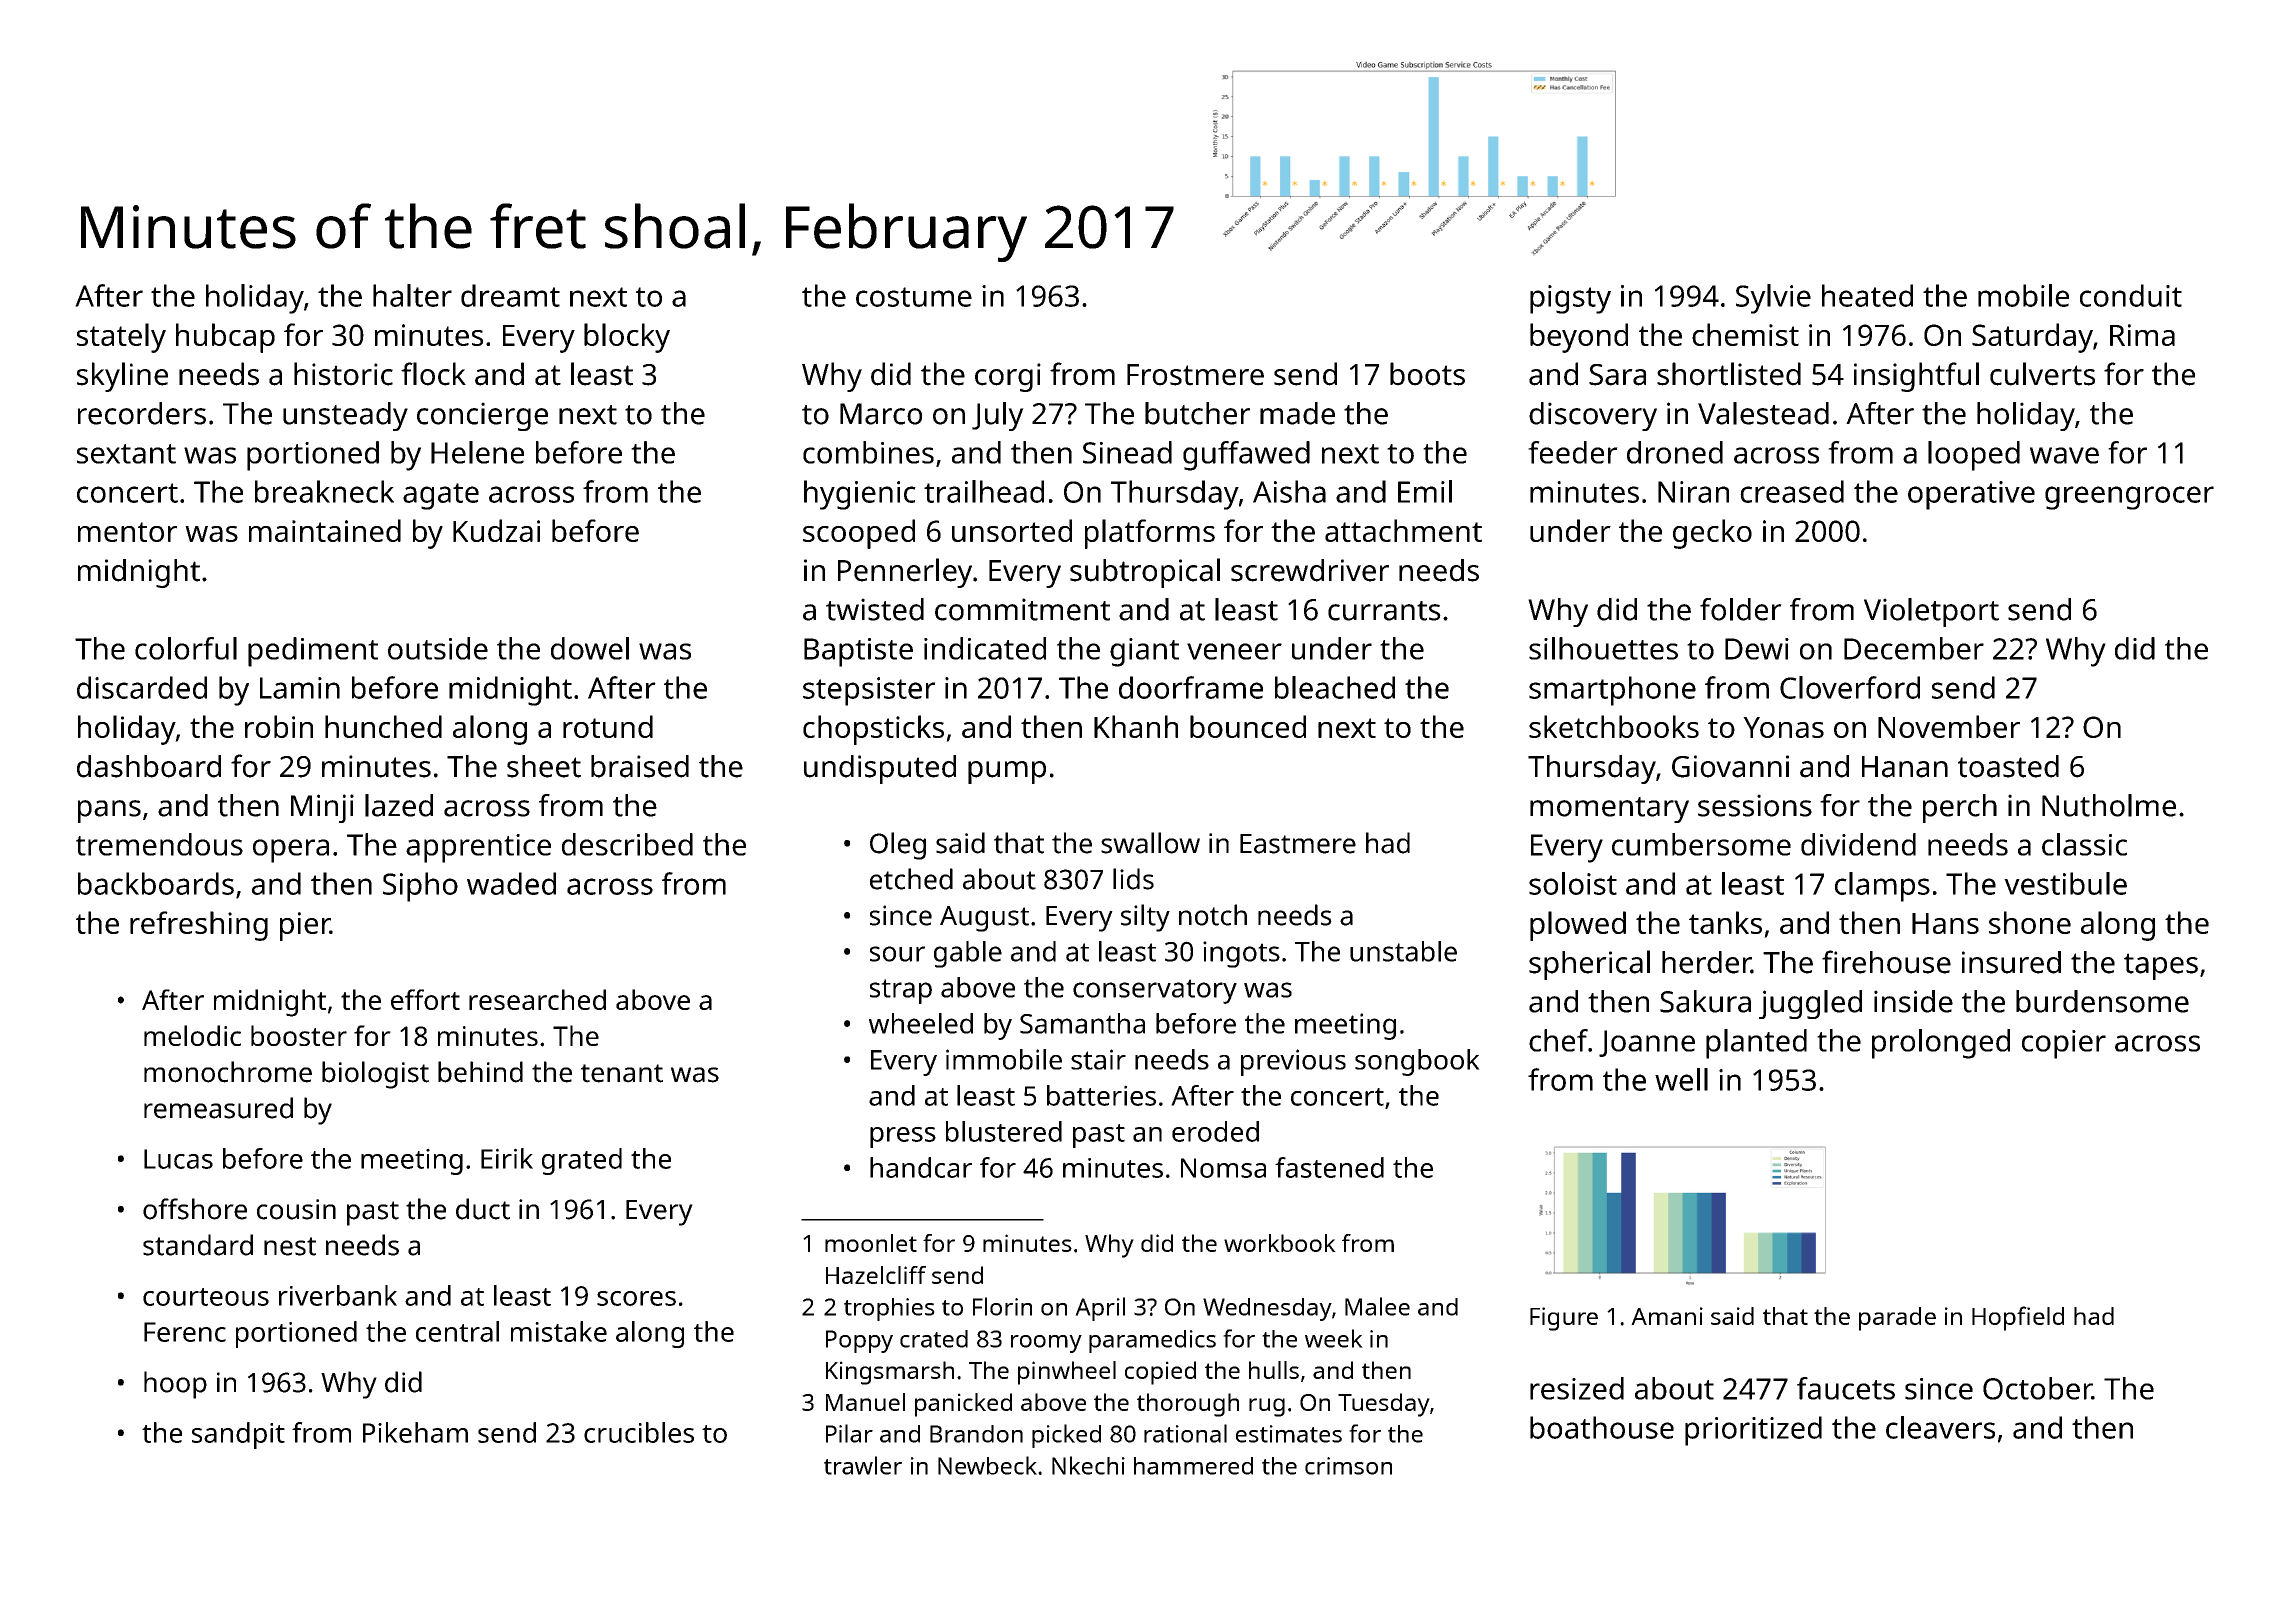 Image resolution: width=2292 pixels, height=1620 pixels. I want to click on press, so click(903, 1137).
